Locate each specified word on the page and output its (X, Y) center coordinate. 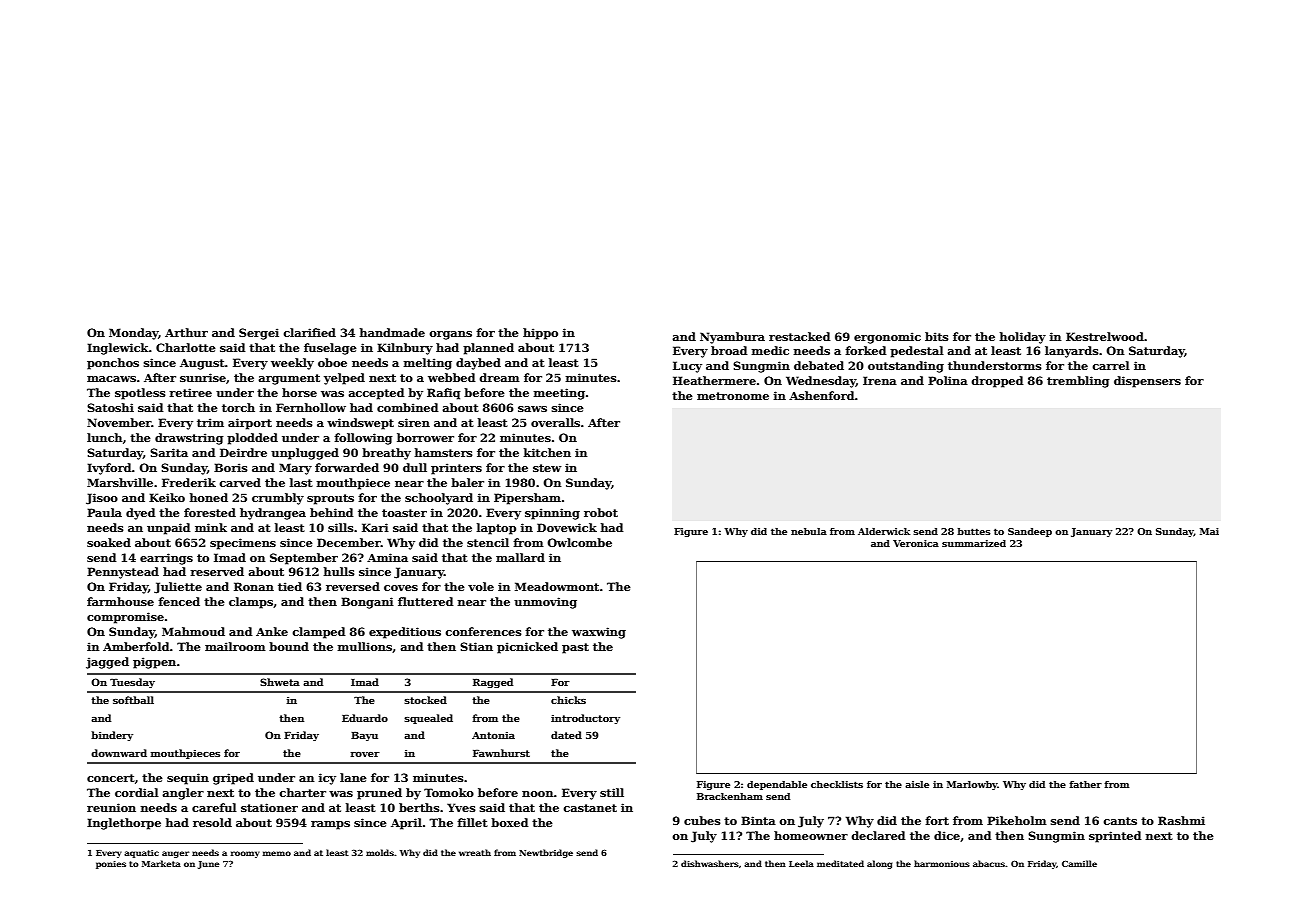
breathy (386, 454)
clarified (309, 332)
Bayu (364, 736)
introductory (585, 719)
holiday (1023, 338)
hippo (540, 334)
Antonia (493, 735)
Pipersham (527, 499)
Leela (801, 863)
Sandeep (1030, 532)
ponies (111, 865)
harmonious (942, 863)
